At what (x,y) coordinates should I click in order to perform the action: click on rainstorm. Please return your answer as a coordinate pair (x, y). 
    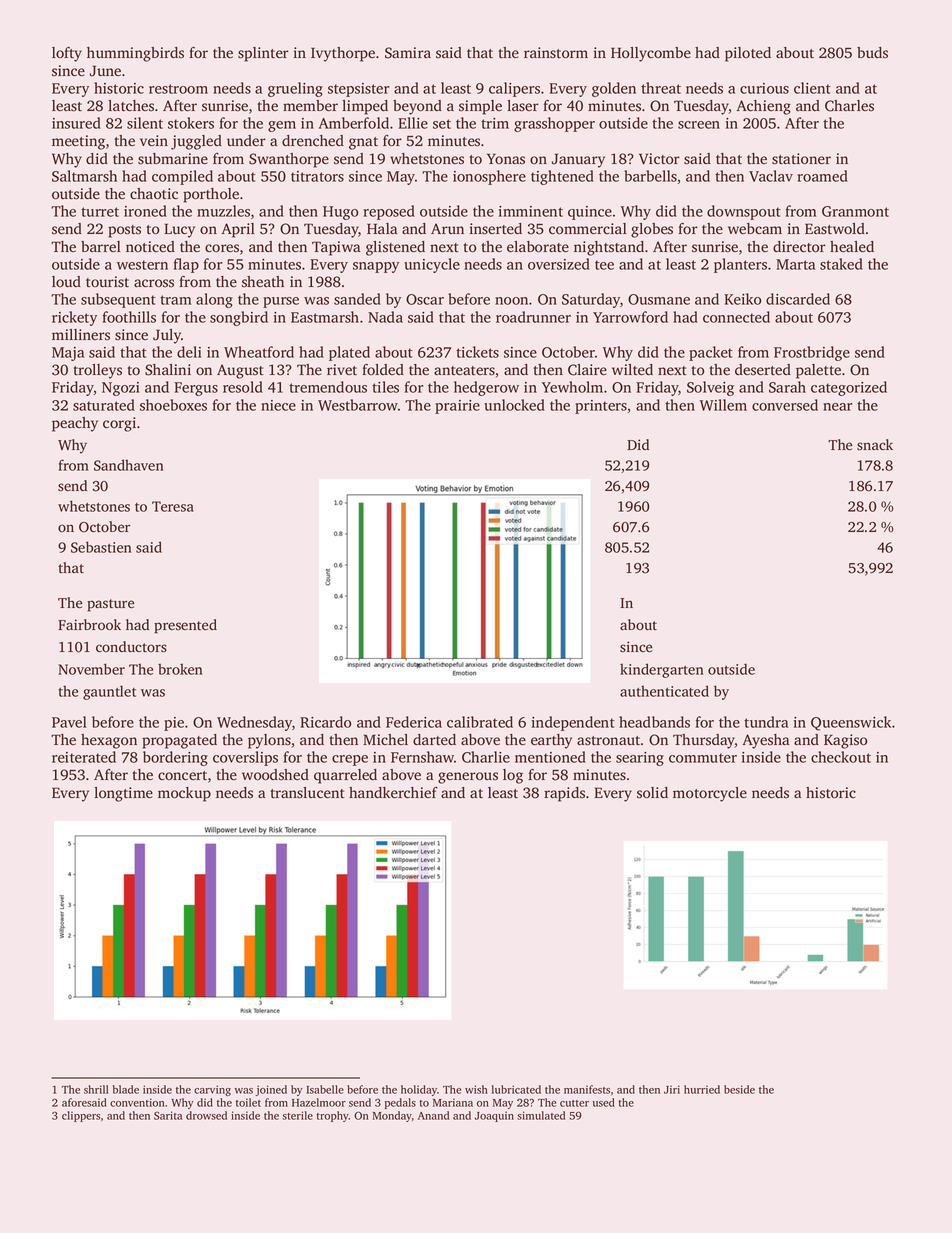
    Looking at the image, I should click on (556, 53).
